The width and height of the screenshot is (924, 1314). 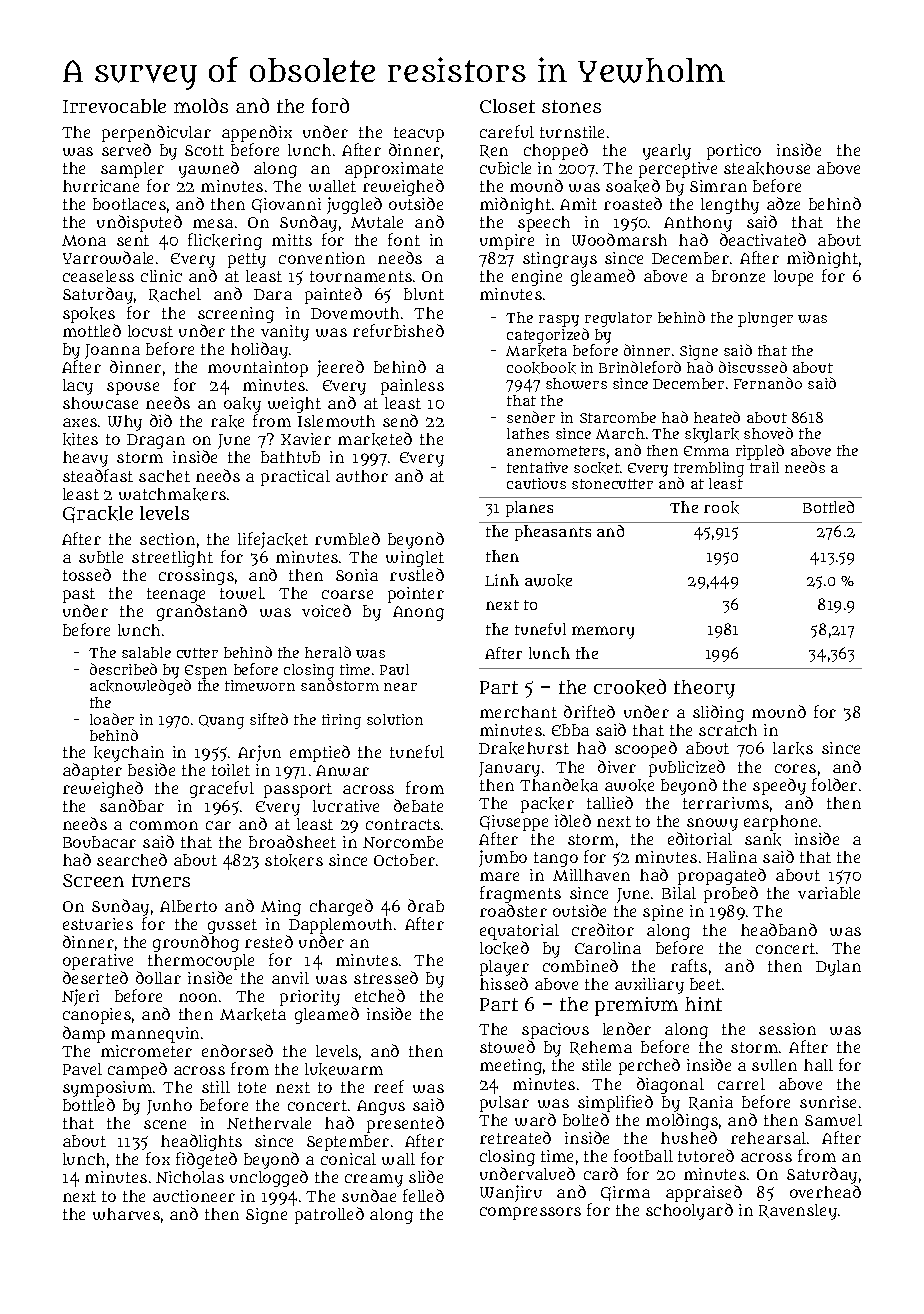 I want to click on molds, so click(x=201, y=105).
